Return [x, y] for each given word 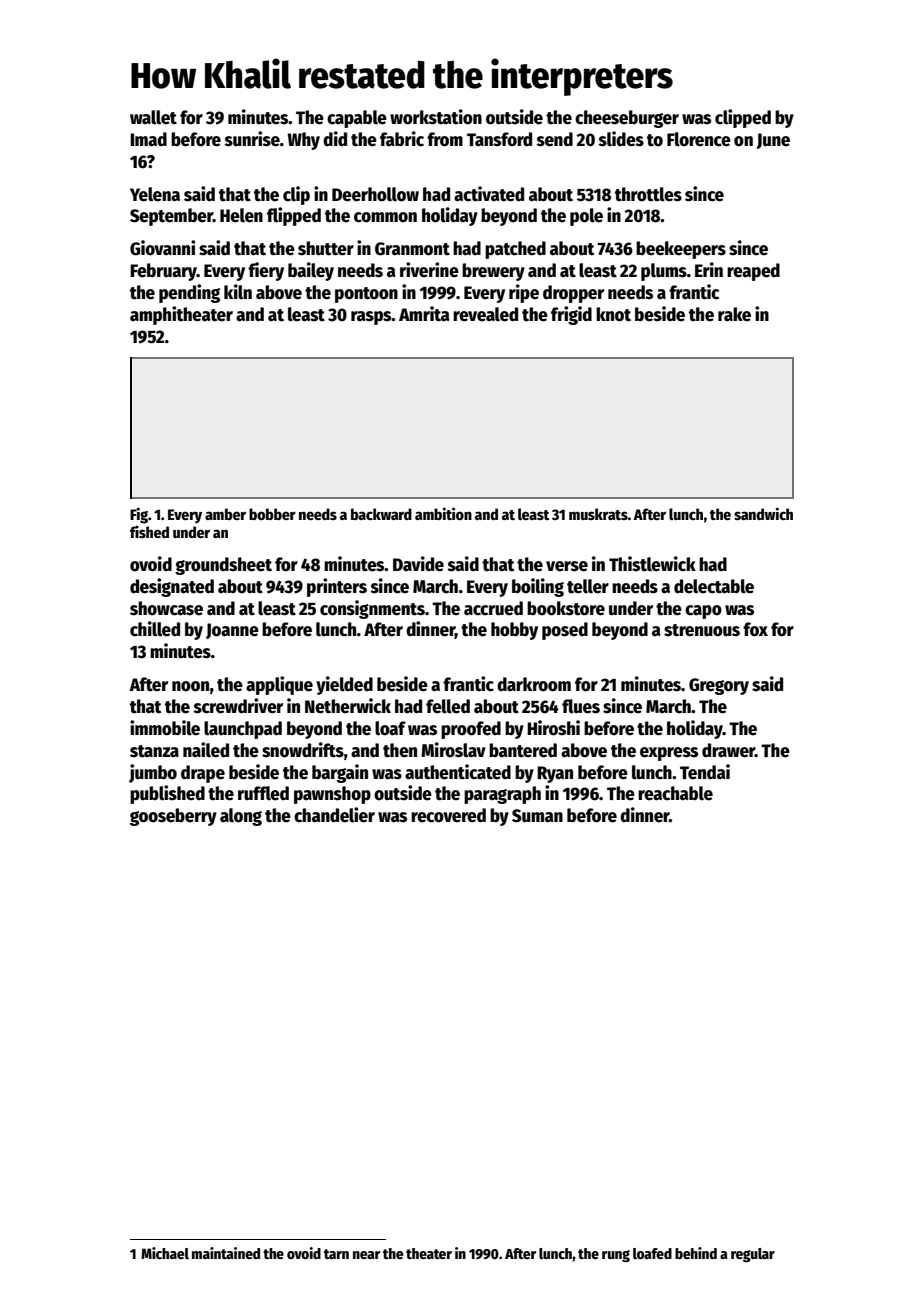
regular [753, 1255]
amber [225, 514]
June [773, 141]
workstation [436, 117]
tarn [336, 1254]
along [241, 817]
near [366, 1255]
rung [616, 1256]
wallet [153, 117]
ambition [443, 513]
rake [734, 314]
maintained [226, 1253]
